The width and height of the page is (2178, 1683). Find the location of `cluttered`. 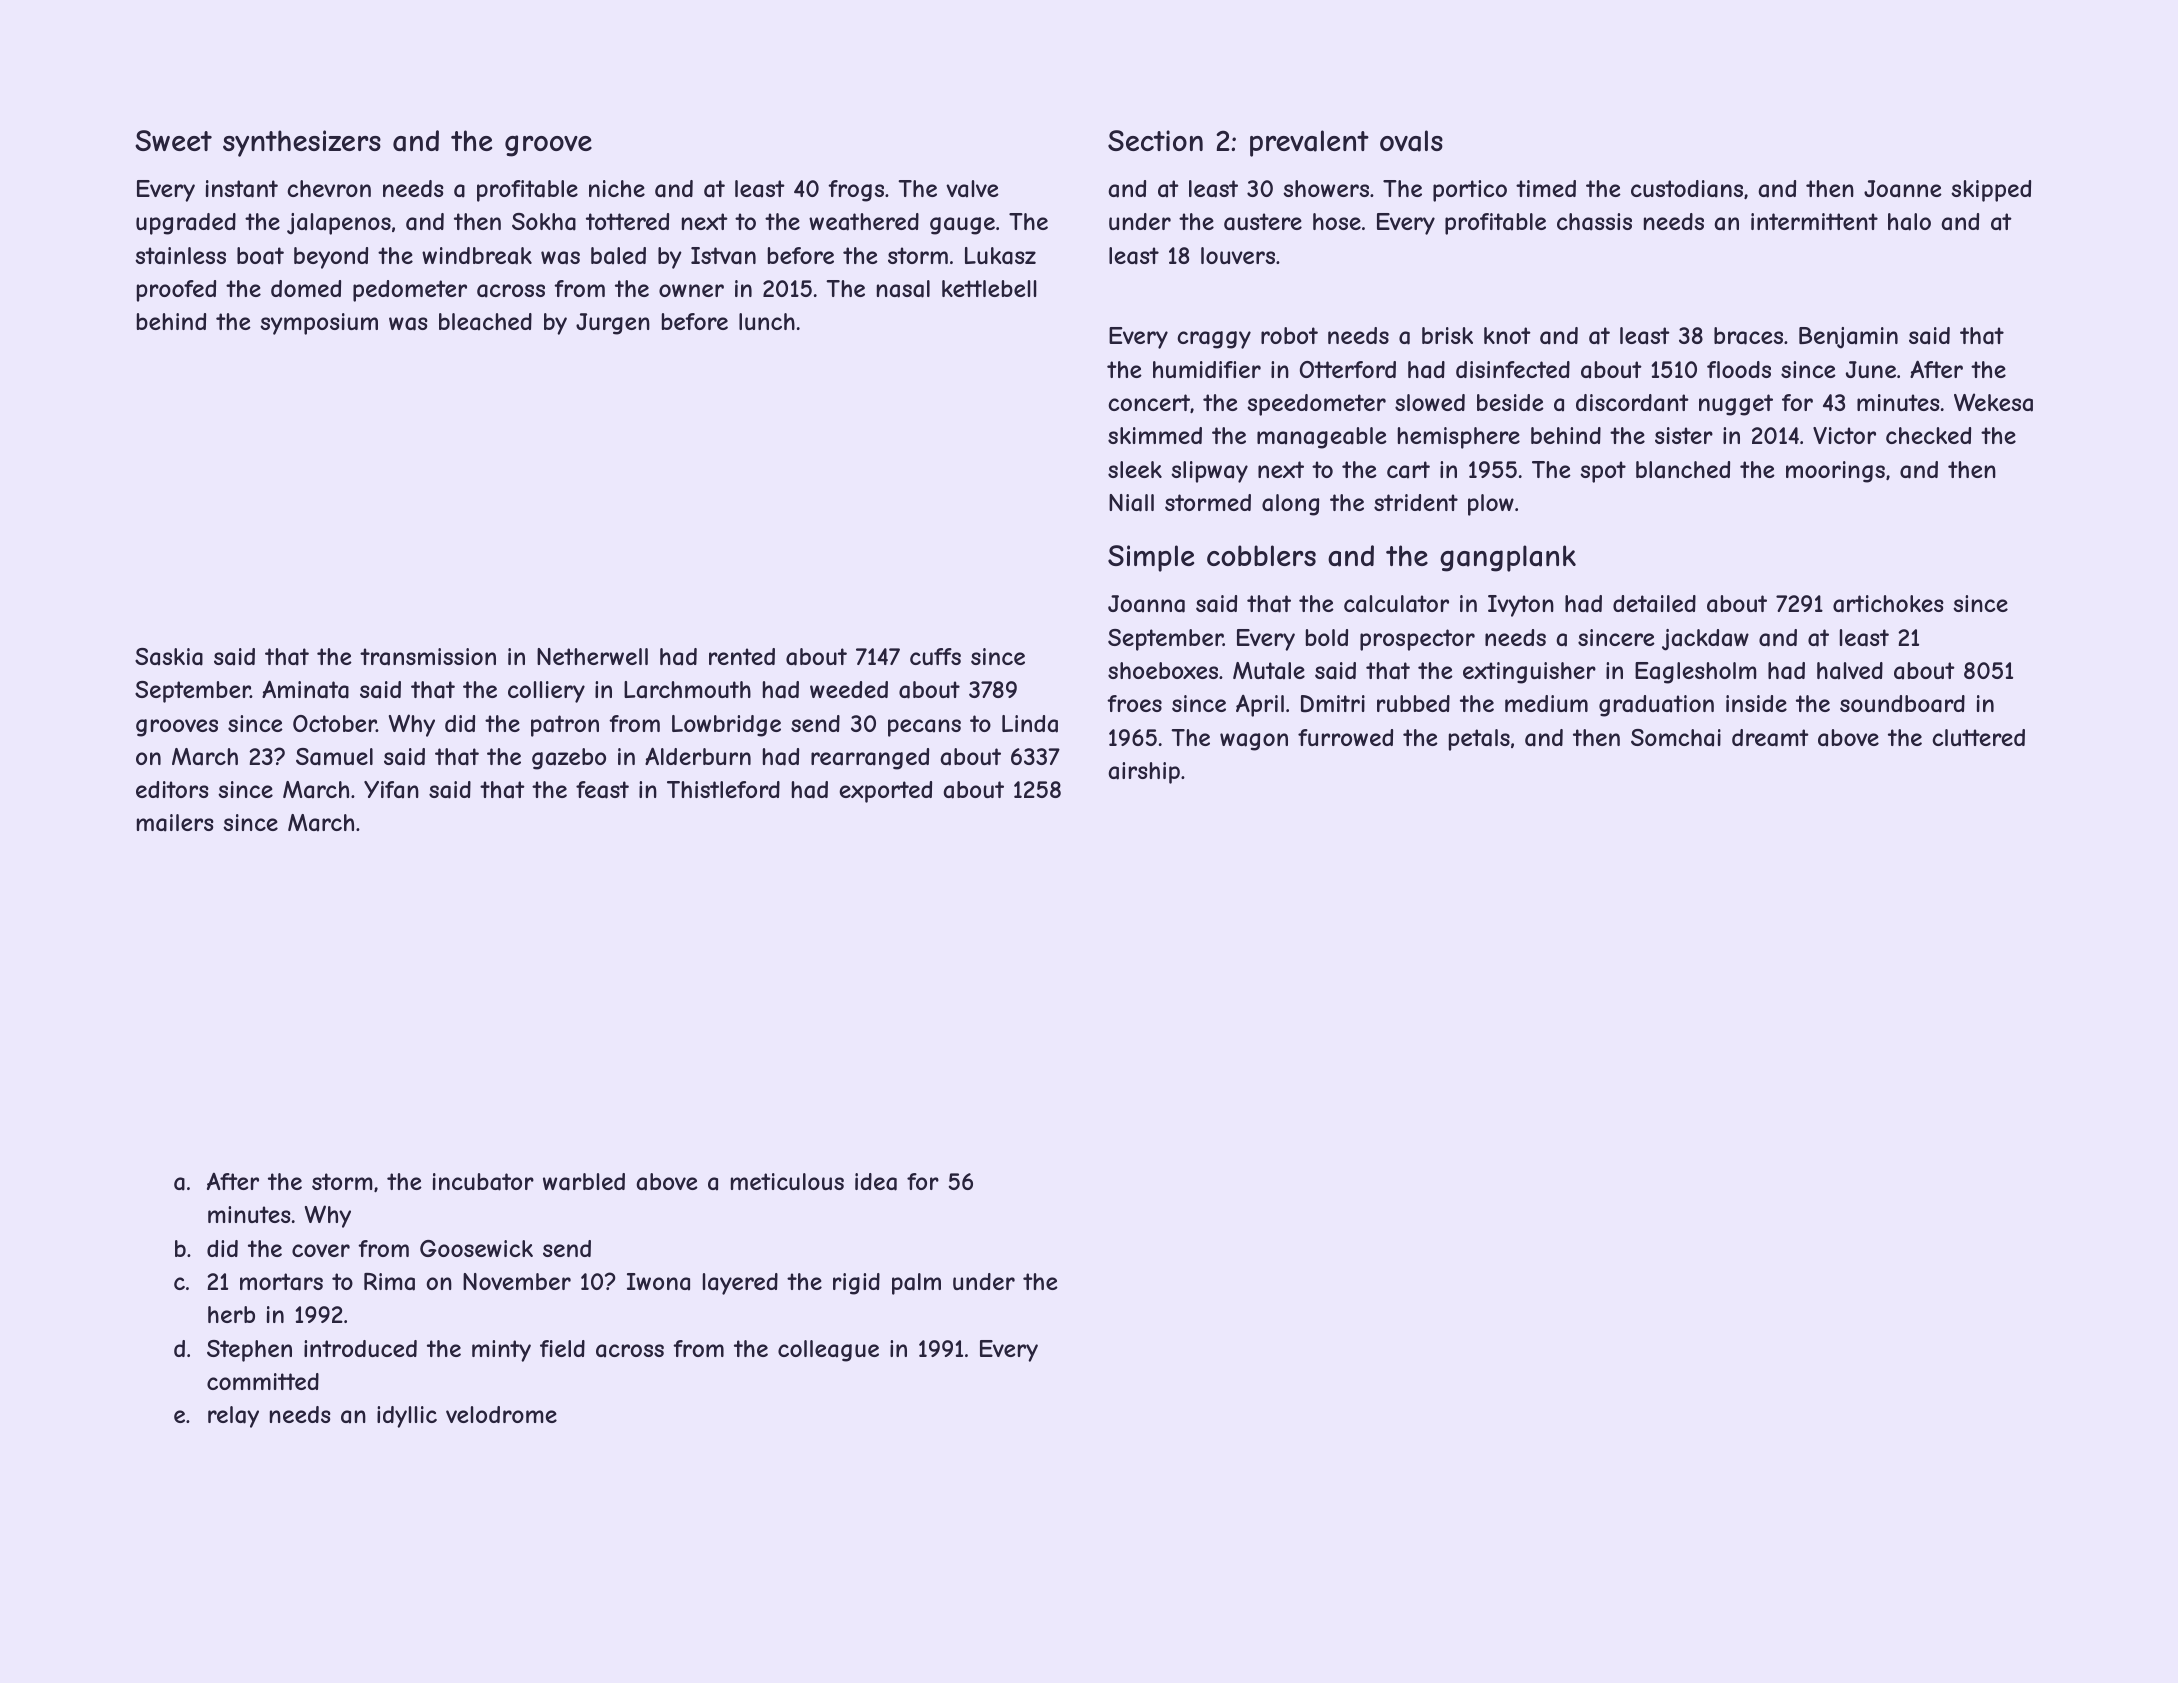

cluttered is located at coordinates (1978, 737).
